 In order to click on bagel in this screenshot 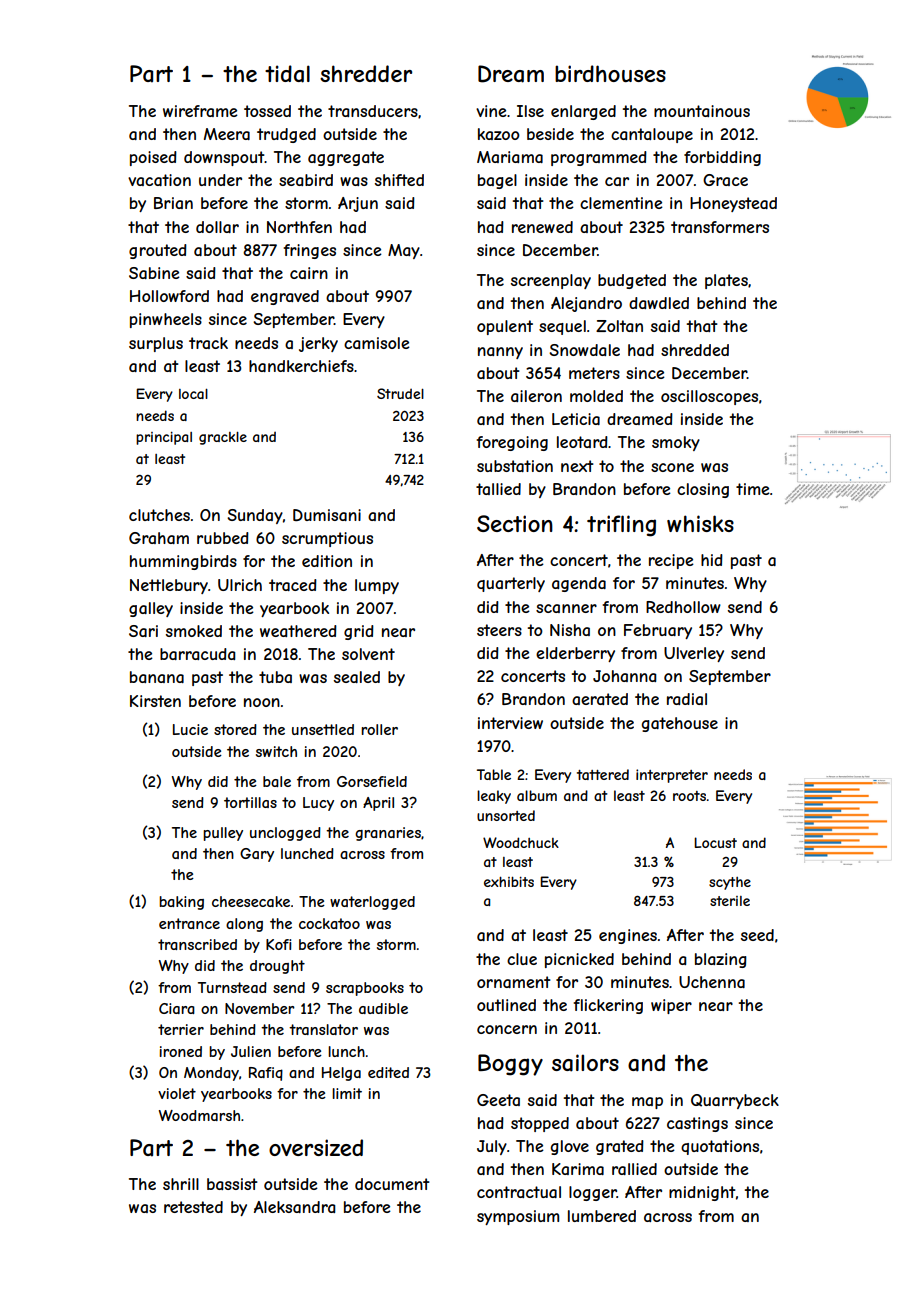, I will do `click(497, 181)`.
